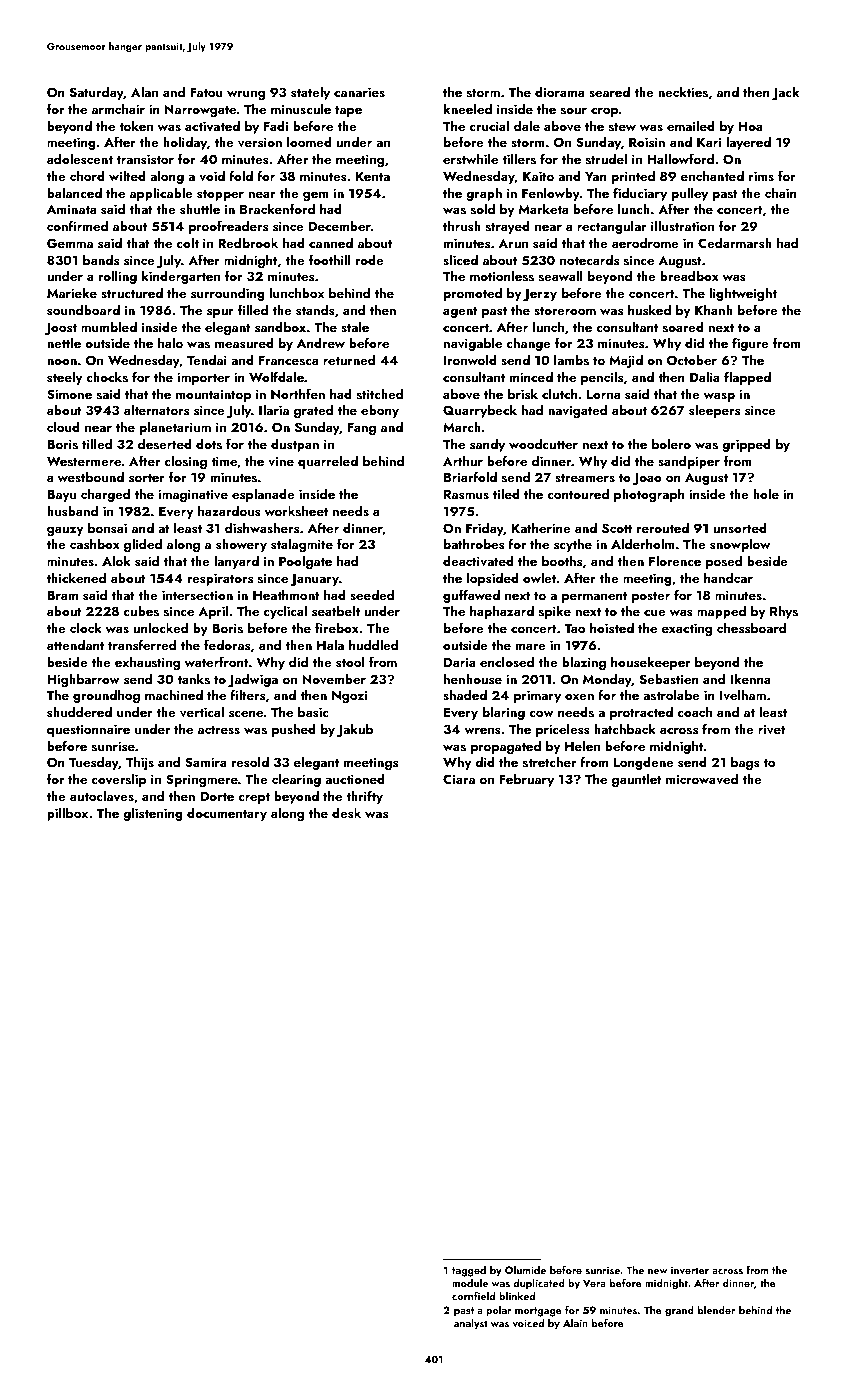  Describe the element at coordinates (717, 1310) in the image. I see `blender` at that location.
